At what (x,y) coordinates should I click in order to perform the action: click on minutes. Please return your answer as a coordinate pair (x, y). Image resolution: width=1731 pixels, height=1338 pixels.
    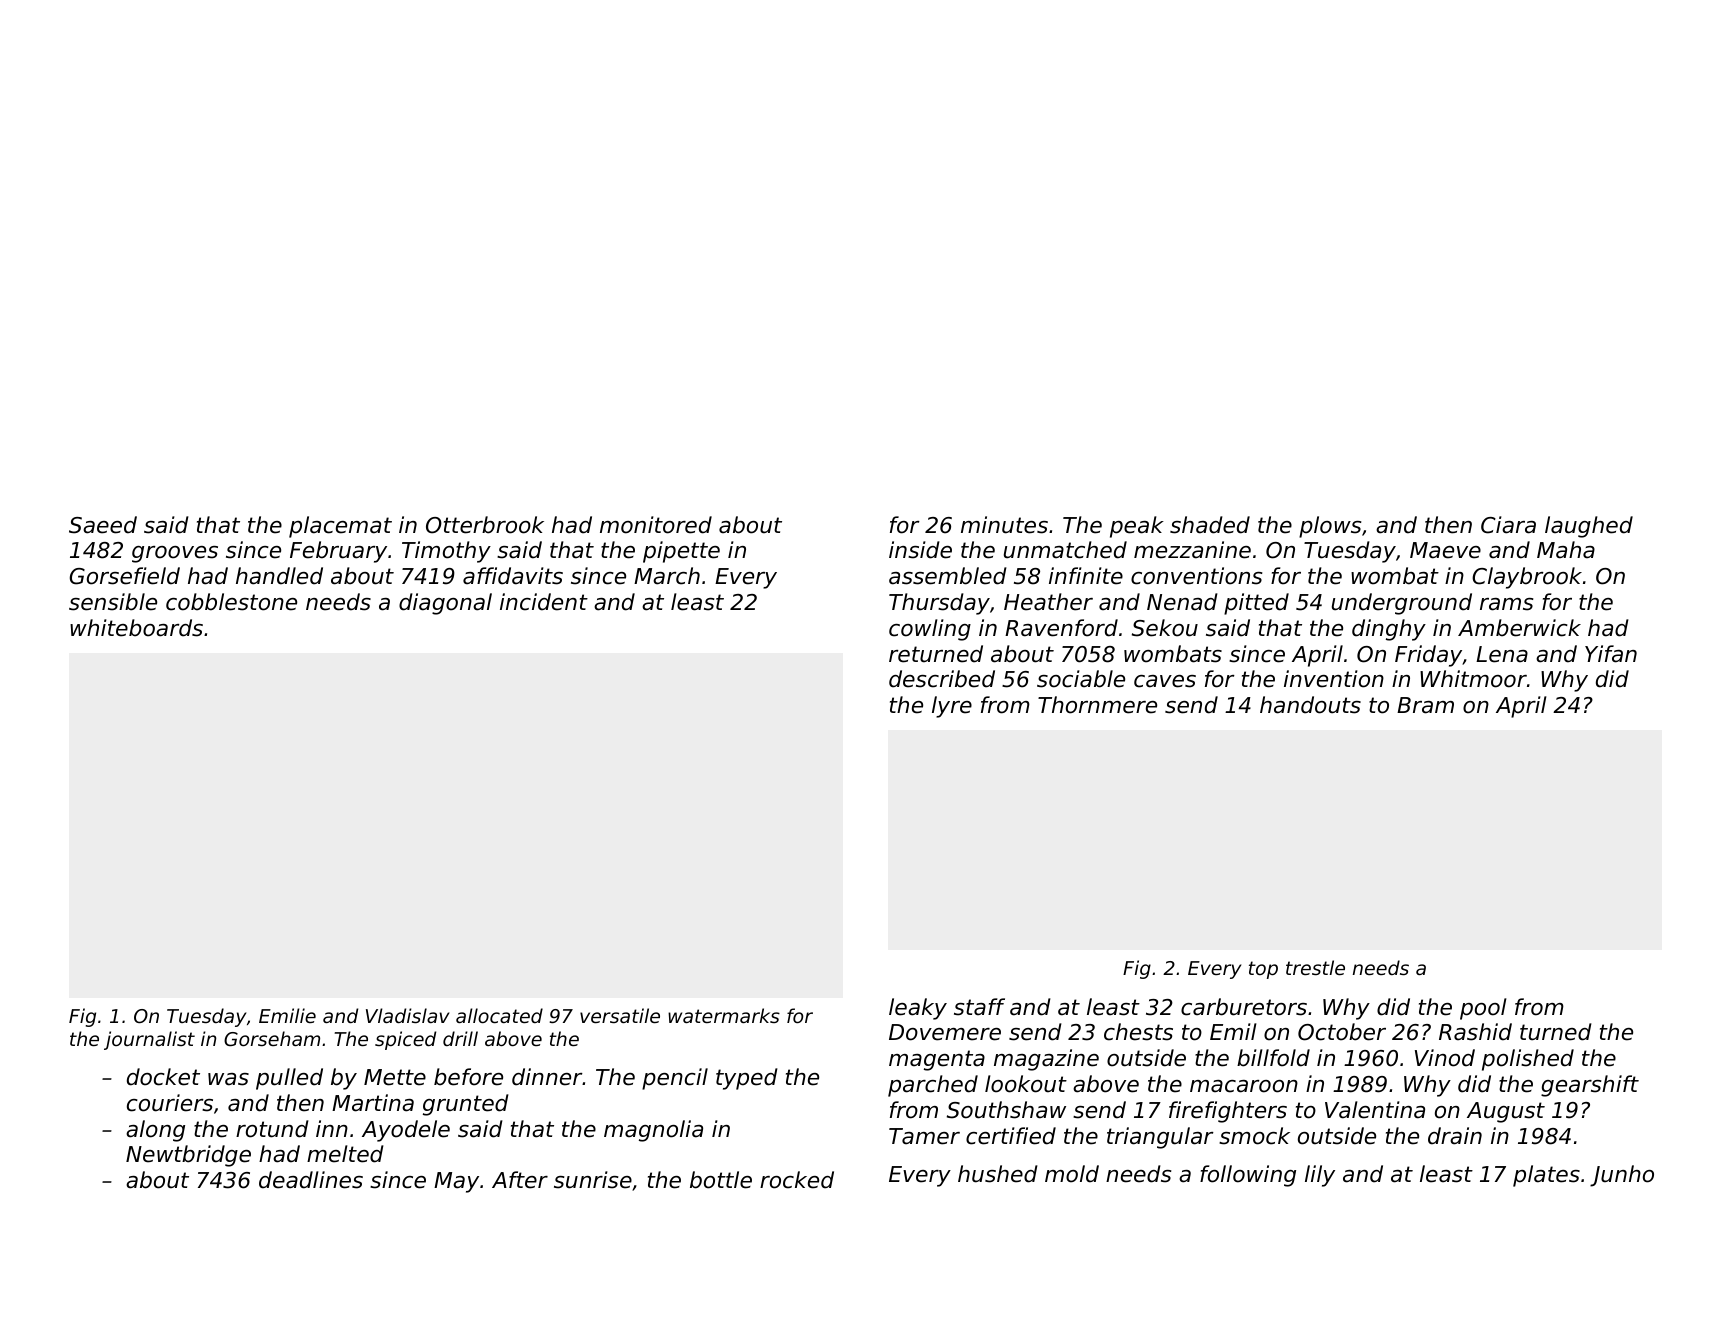
    Looking at the image, I should click on (1004, 525).
